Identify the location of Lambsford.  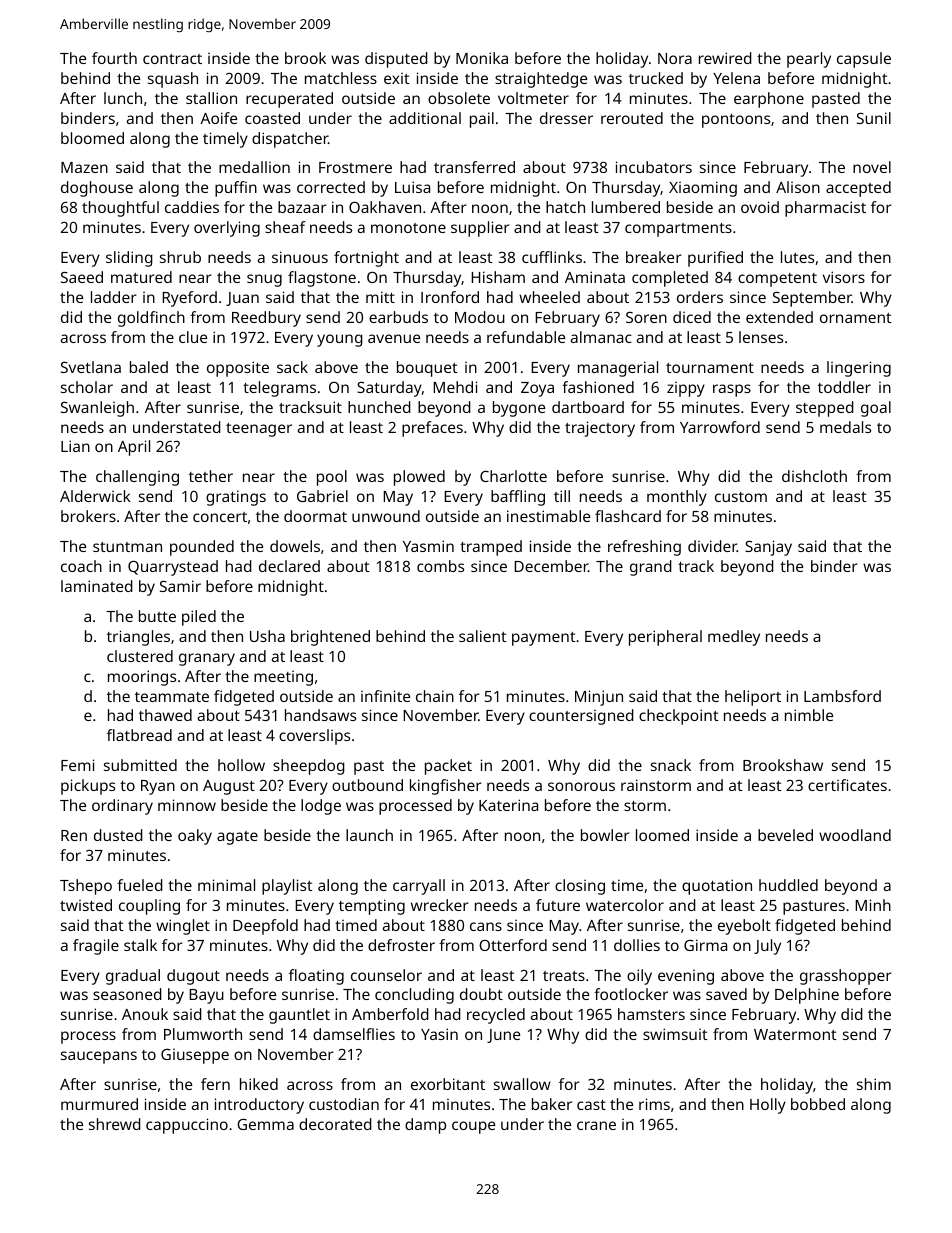
(842, 696).
